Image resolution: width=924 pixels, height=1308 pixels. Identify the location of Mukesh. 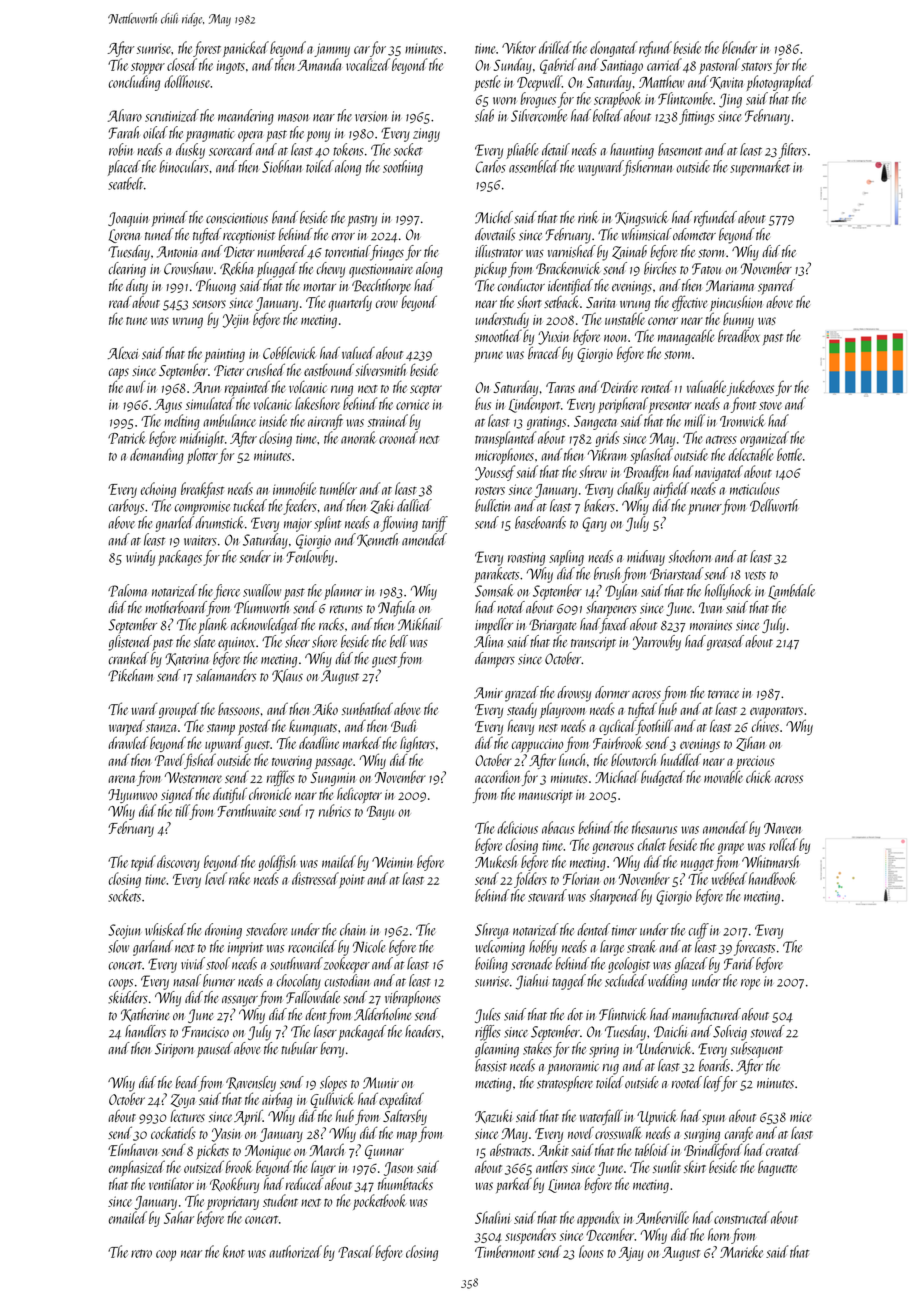
(496, 861).
